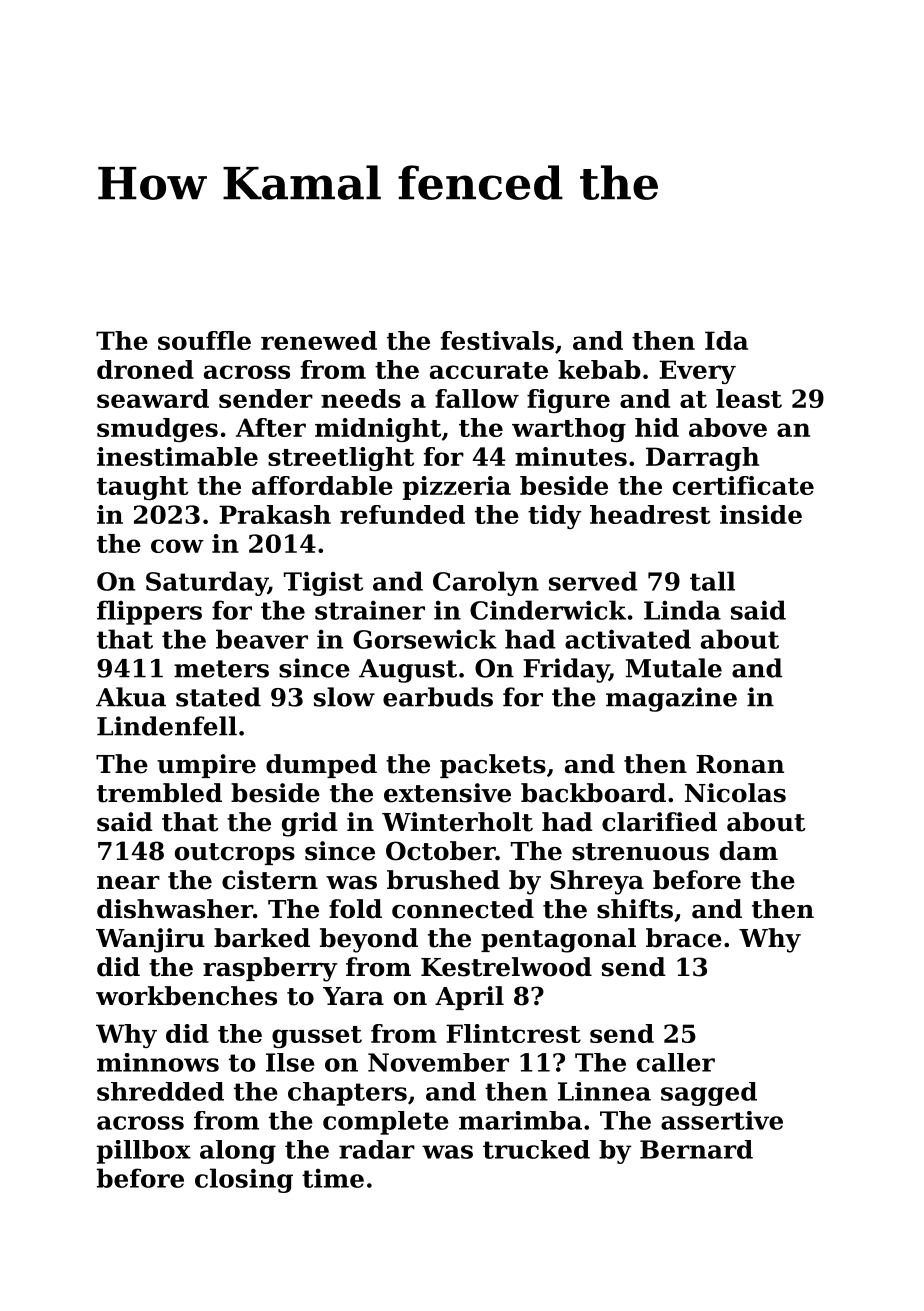  Describe the element at coordinates (457, 488) in the document. I see `pizzeria` at that location.
